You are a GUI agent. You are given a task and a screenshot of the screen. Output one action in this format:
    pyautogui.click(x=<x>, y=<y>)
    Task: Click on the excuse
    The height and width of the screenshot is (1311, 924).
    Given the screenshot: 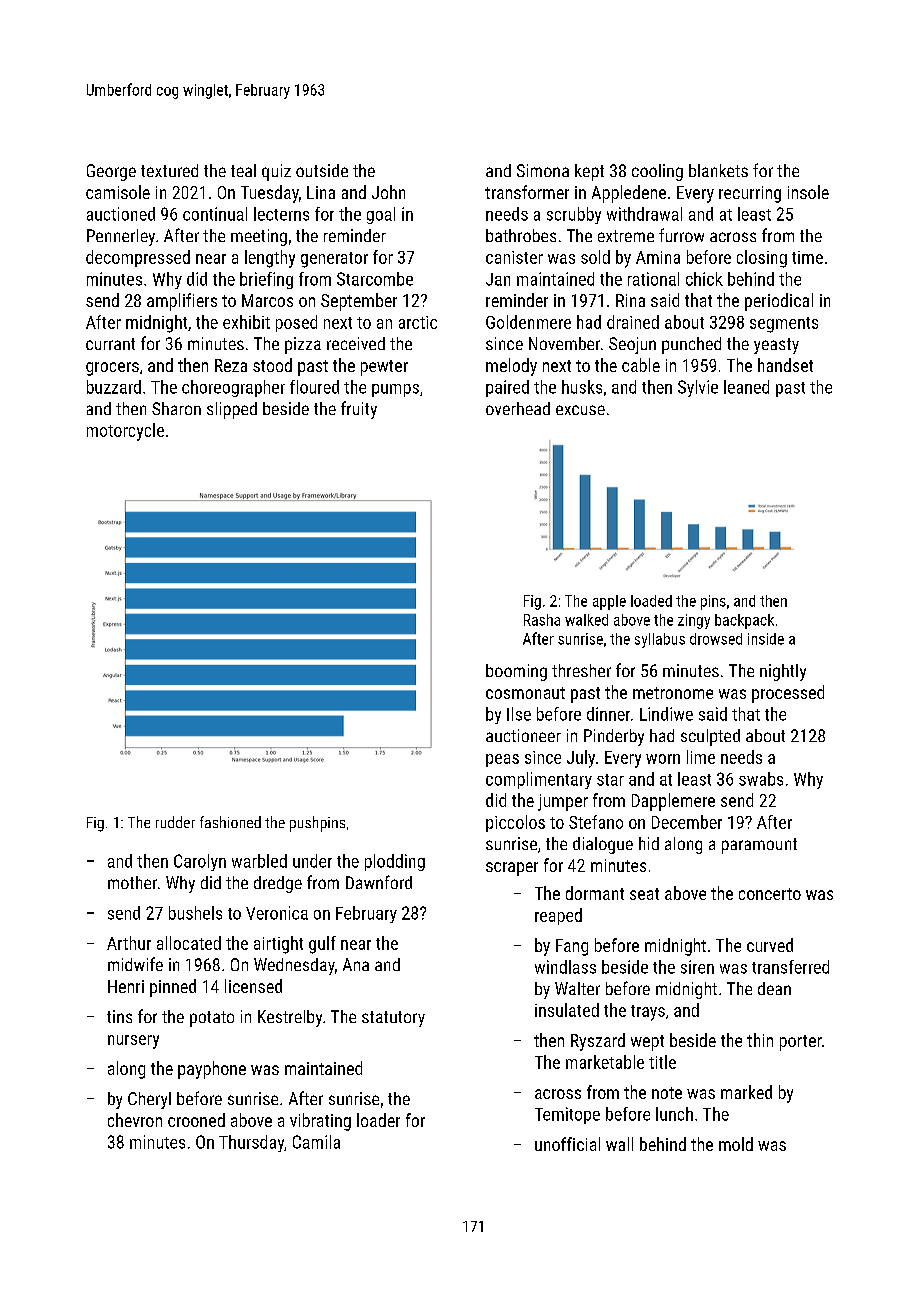 What is the action you would take?
    pyautogui.click(x=580, y=410)
